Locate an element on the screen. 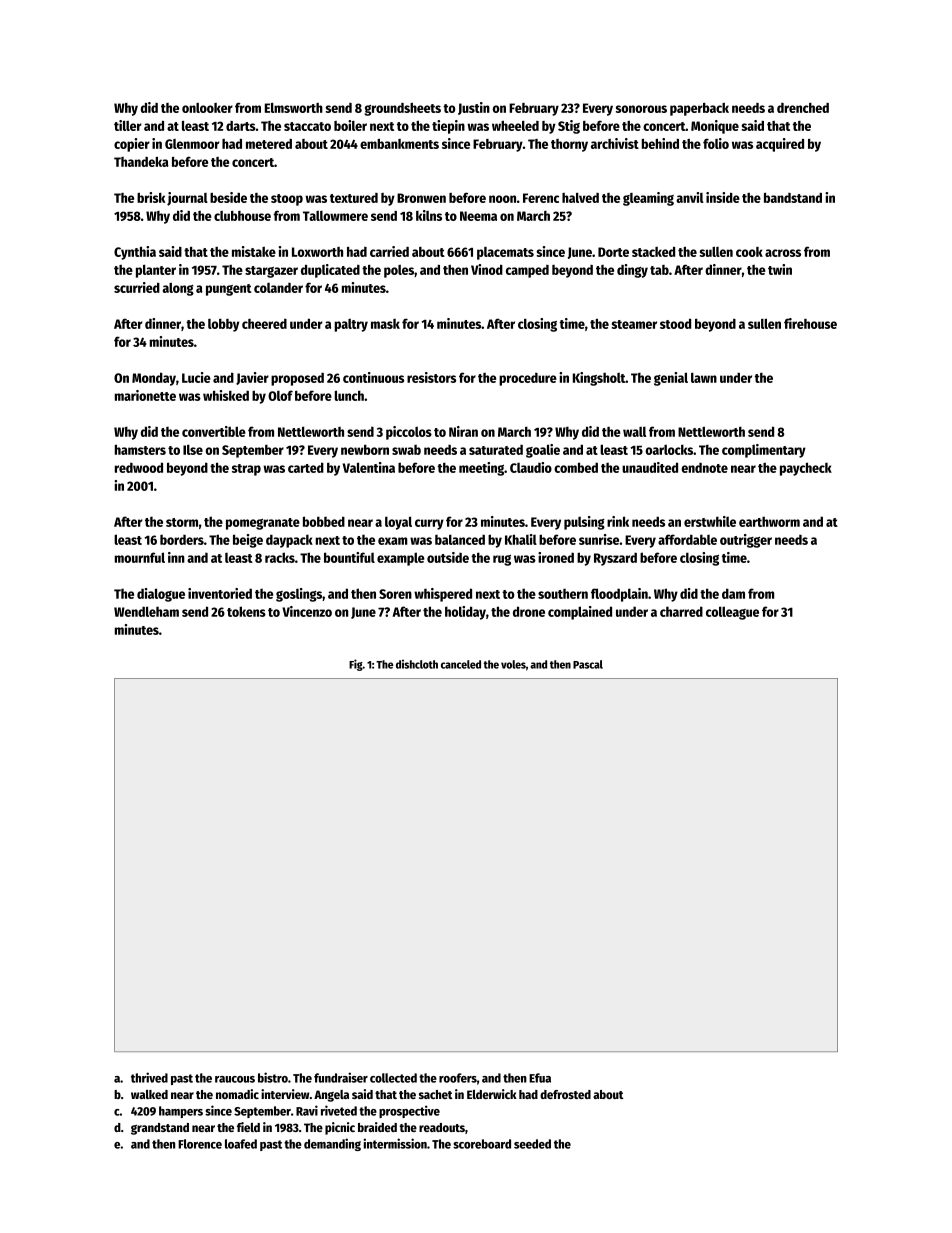  ironed is located at coordinates (556, 557).
